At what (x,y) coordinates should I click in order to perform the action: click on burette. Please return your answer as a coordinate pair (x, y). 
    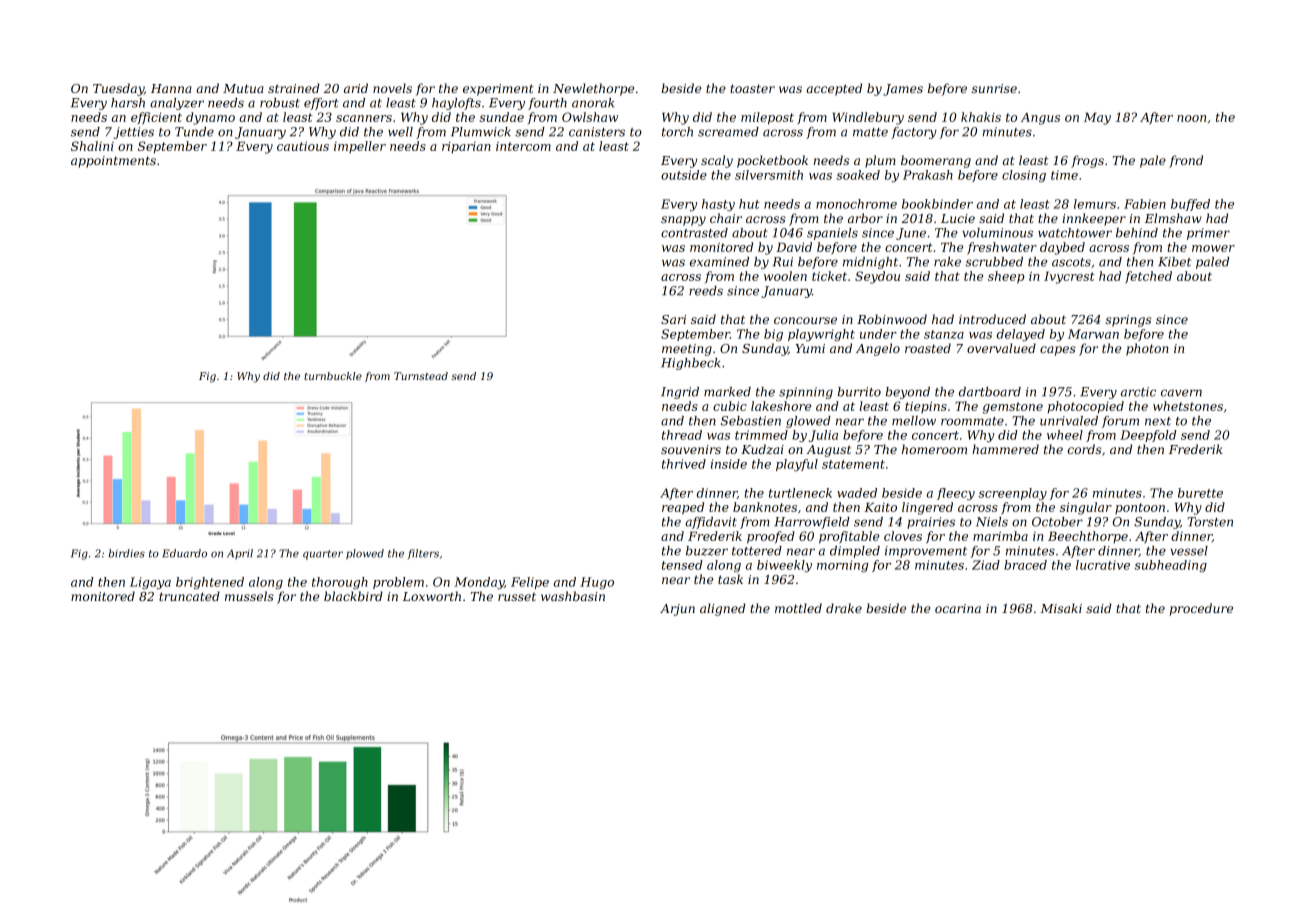
    Looking at the image, I should click on (1200, 493).
